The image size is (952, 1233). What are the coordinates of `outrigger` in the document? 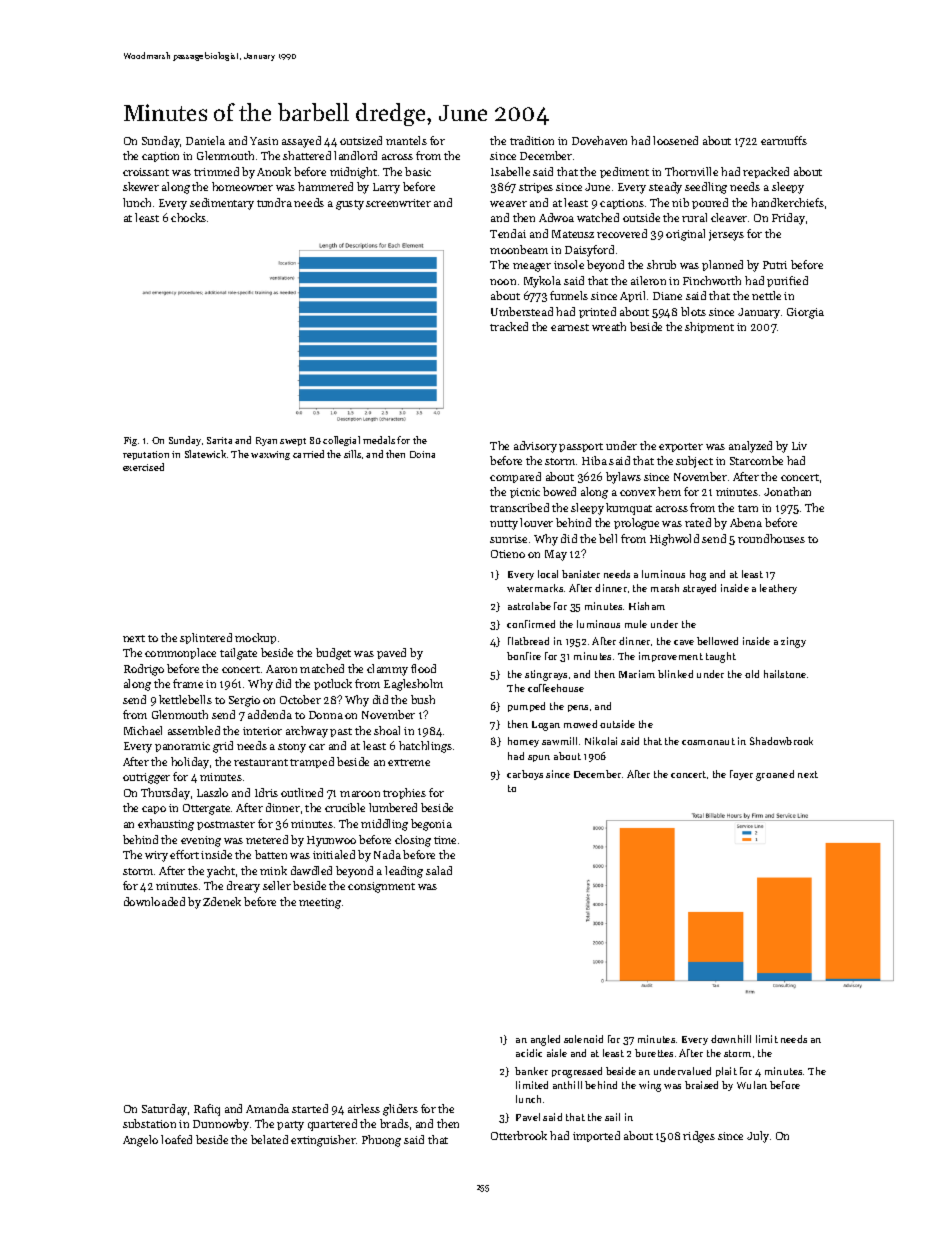 It's located at (146, 778).
